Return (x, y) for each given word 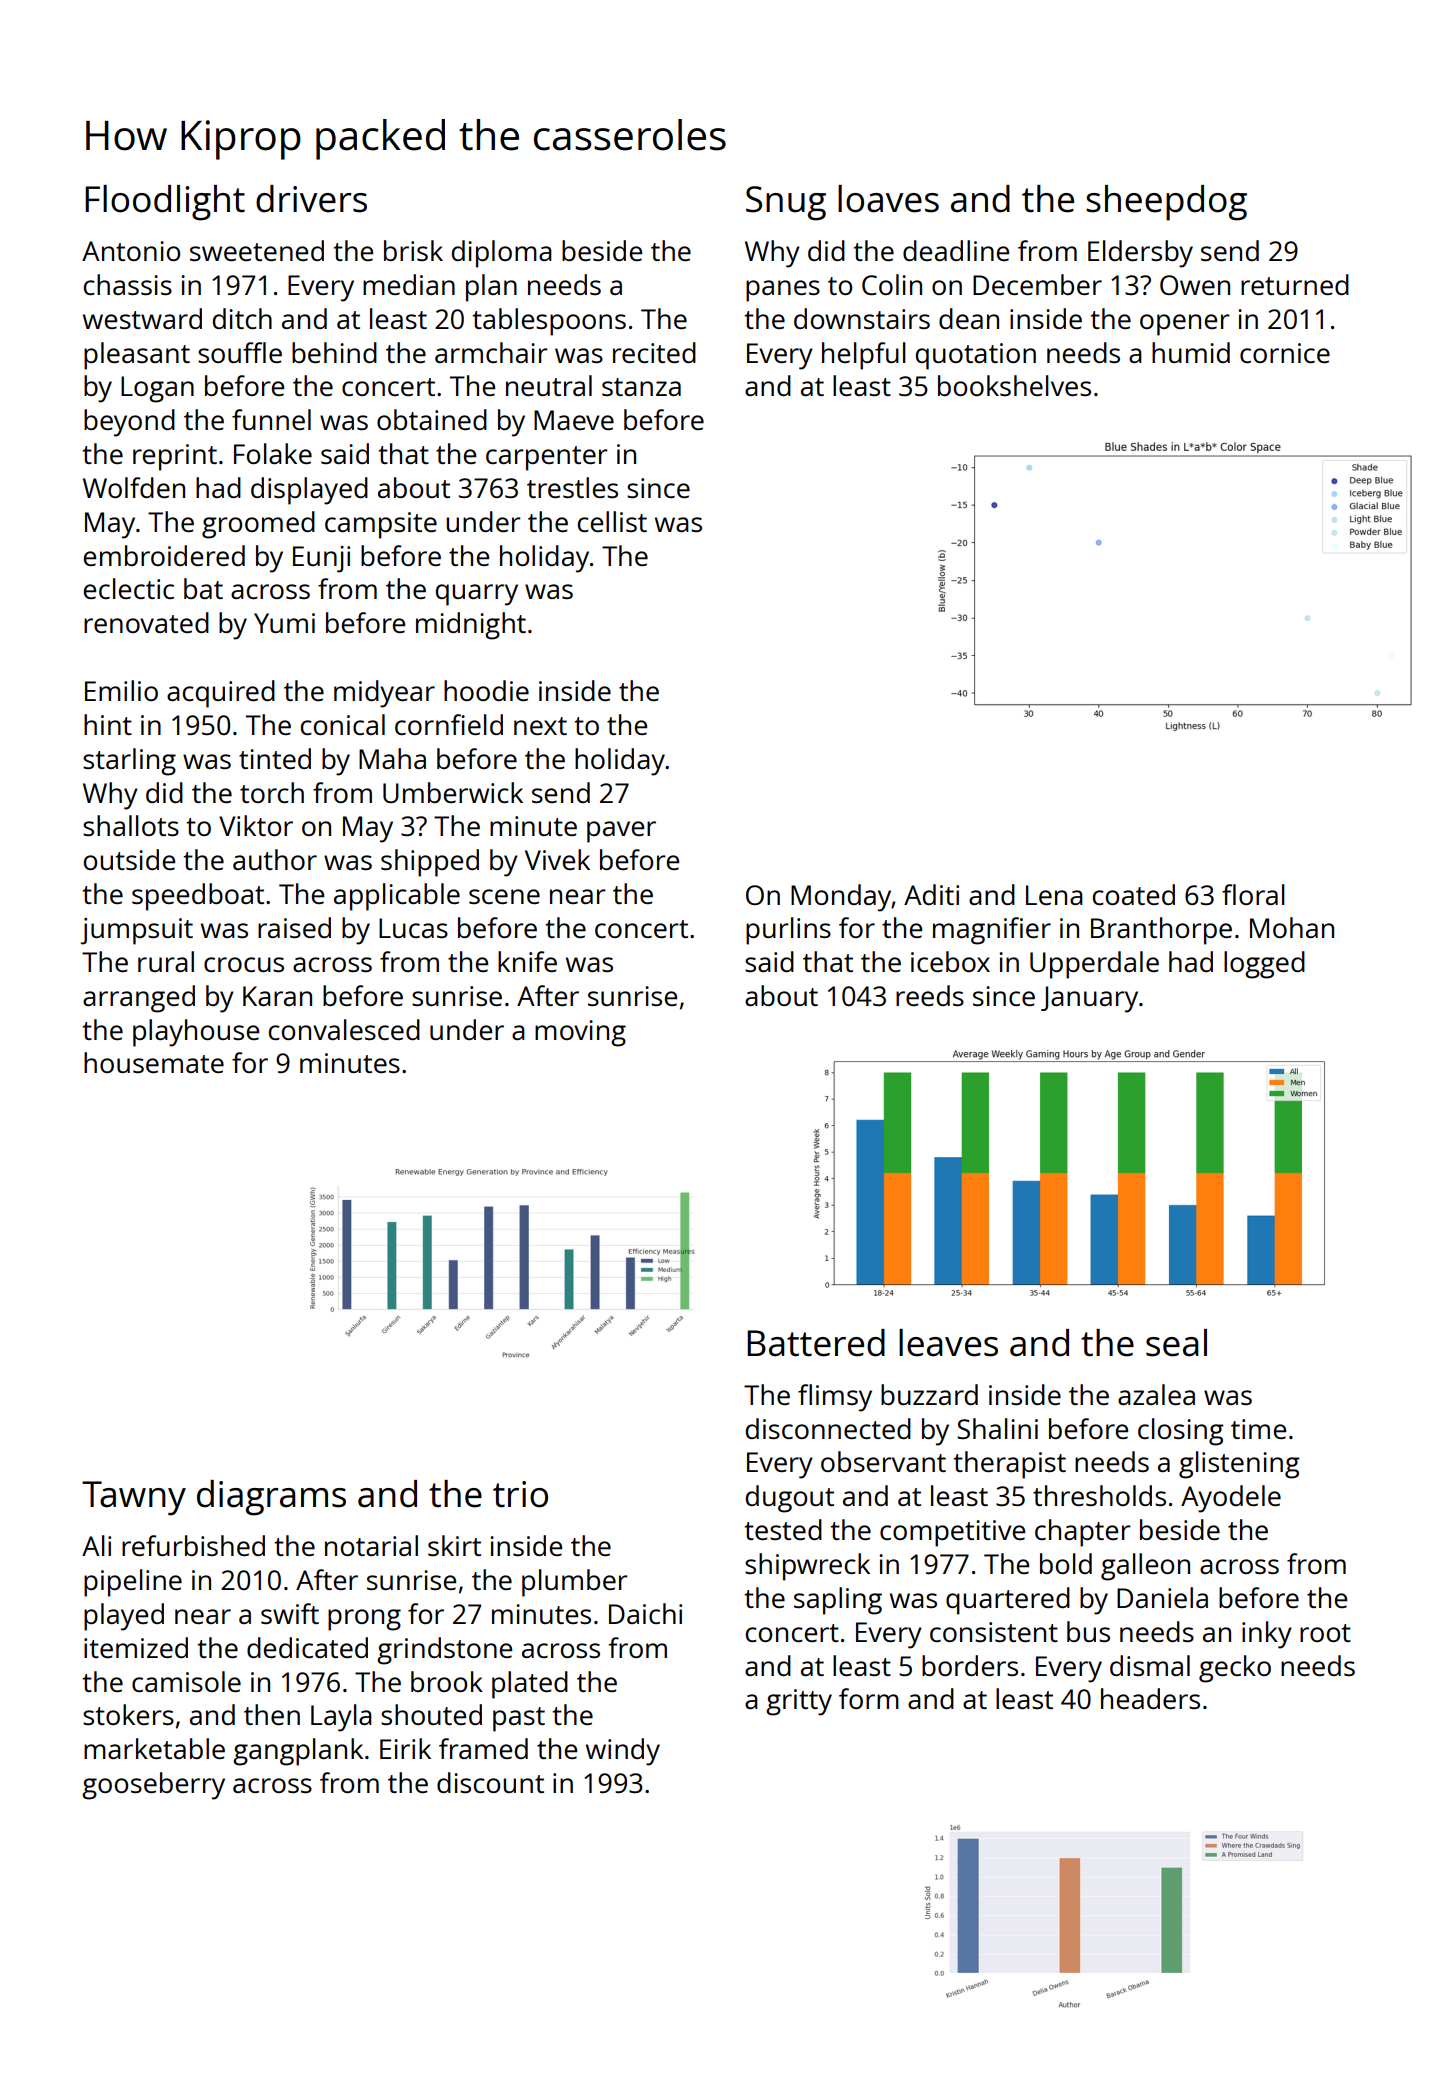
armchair (491, 352)
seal (1176, 1343)
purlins (788, 931)
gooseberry (153, 1786)
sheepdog (1166, 203)
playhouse (196, 1033)
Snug (786, 203)
